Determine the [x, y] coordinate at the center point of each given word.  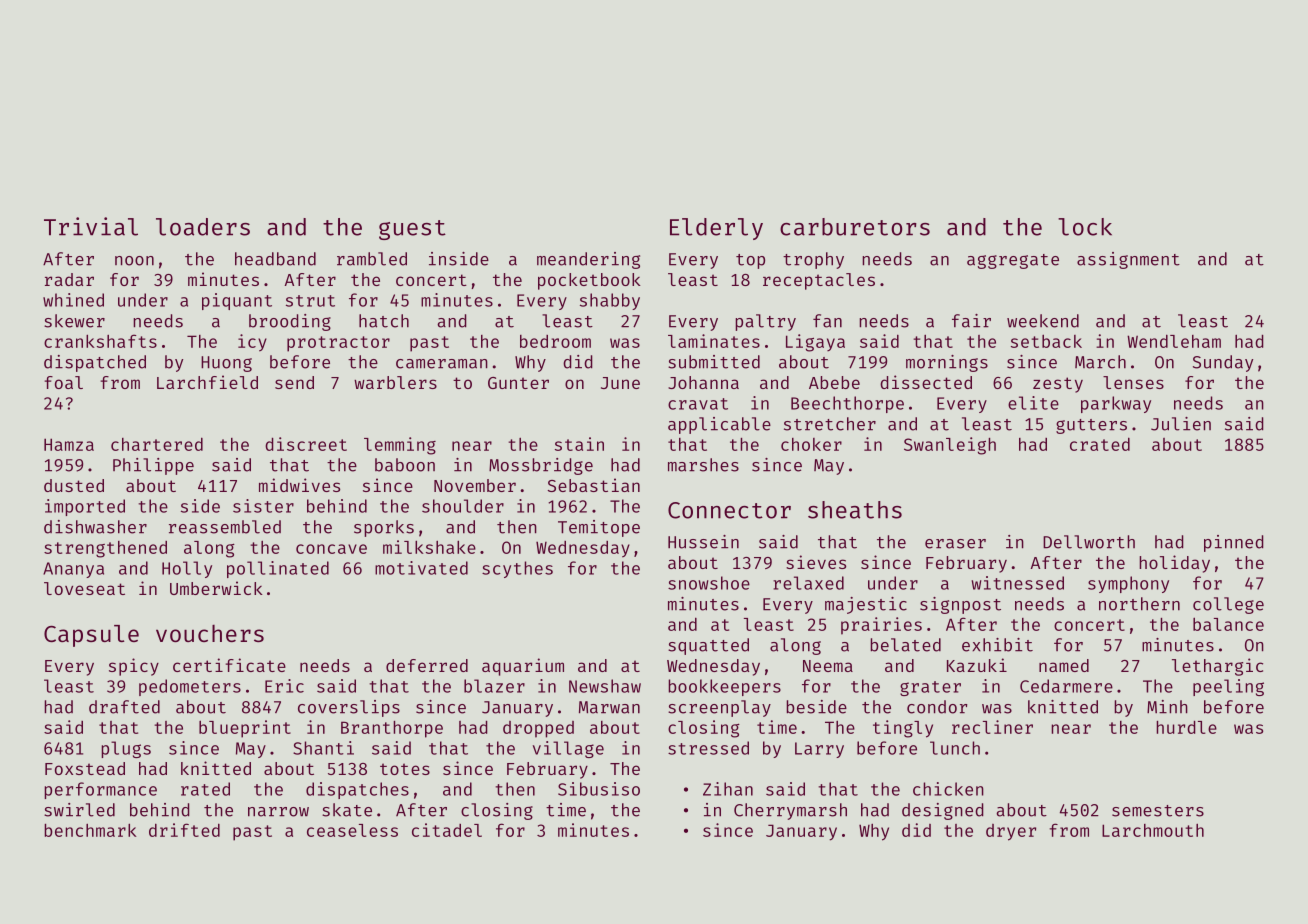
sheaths [855, 510]
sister [263, 506]
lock [1085, 227]
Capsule [91, 636]
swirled [79, 810]
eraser [955, 544]
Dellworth [1089, 542]
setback [1046, 341]
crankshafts [100, 341]
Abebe [834, 382]
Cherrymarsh [790, 811]
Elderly [716, 229]
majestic [866, 605]
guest [412, 230]
